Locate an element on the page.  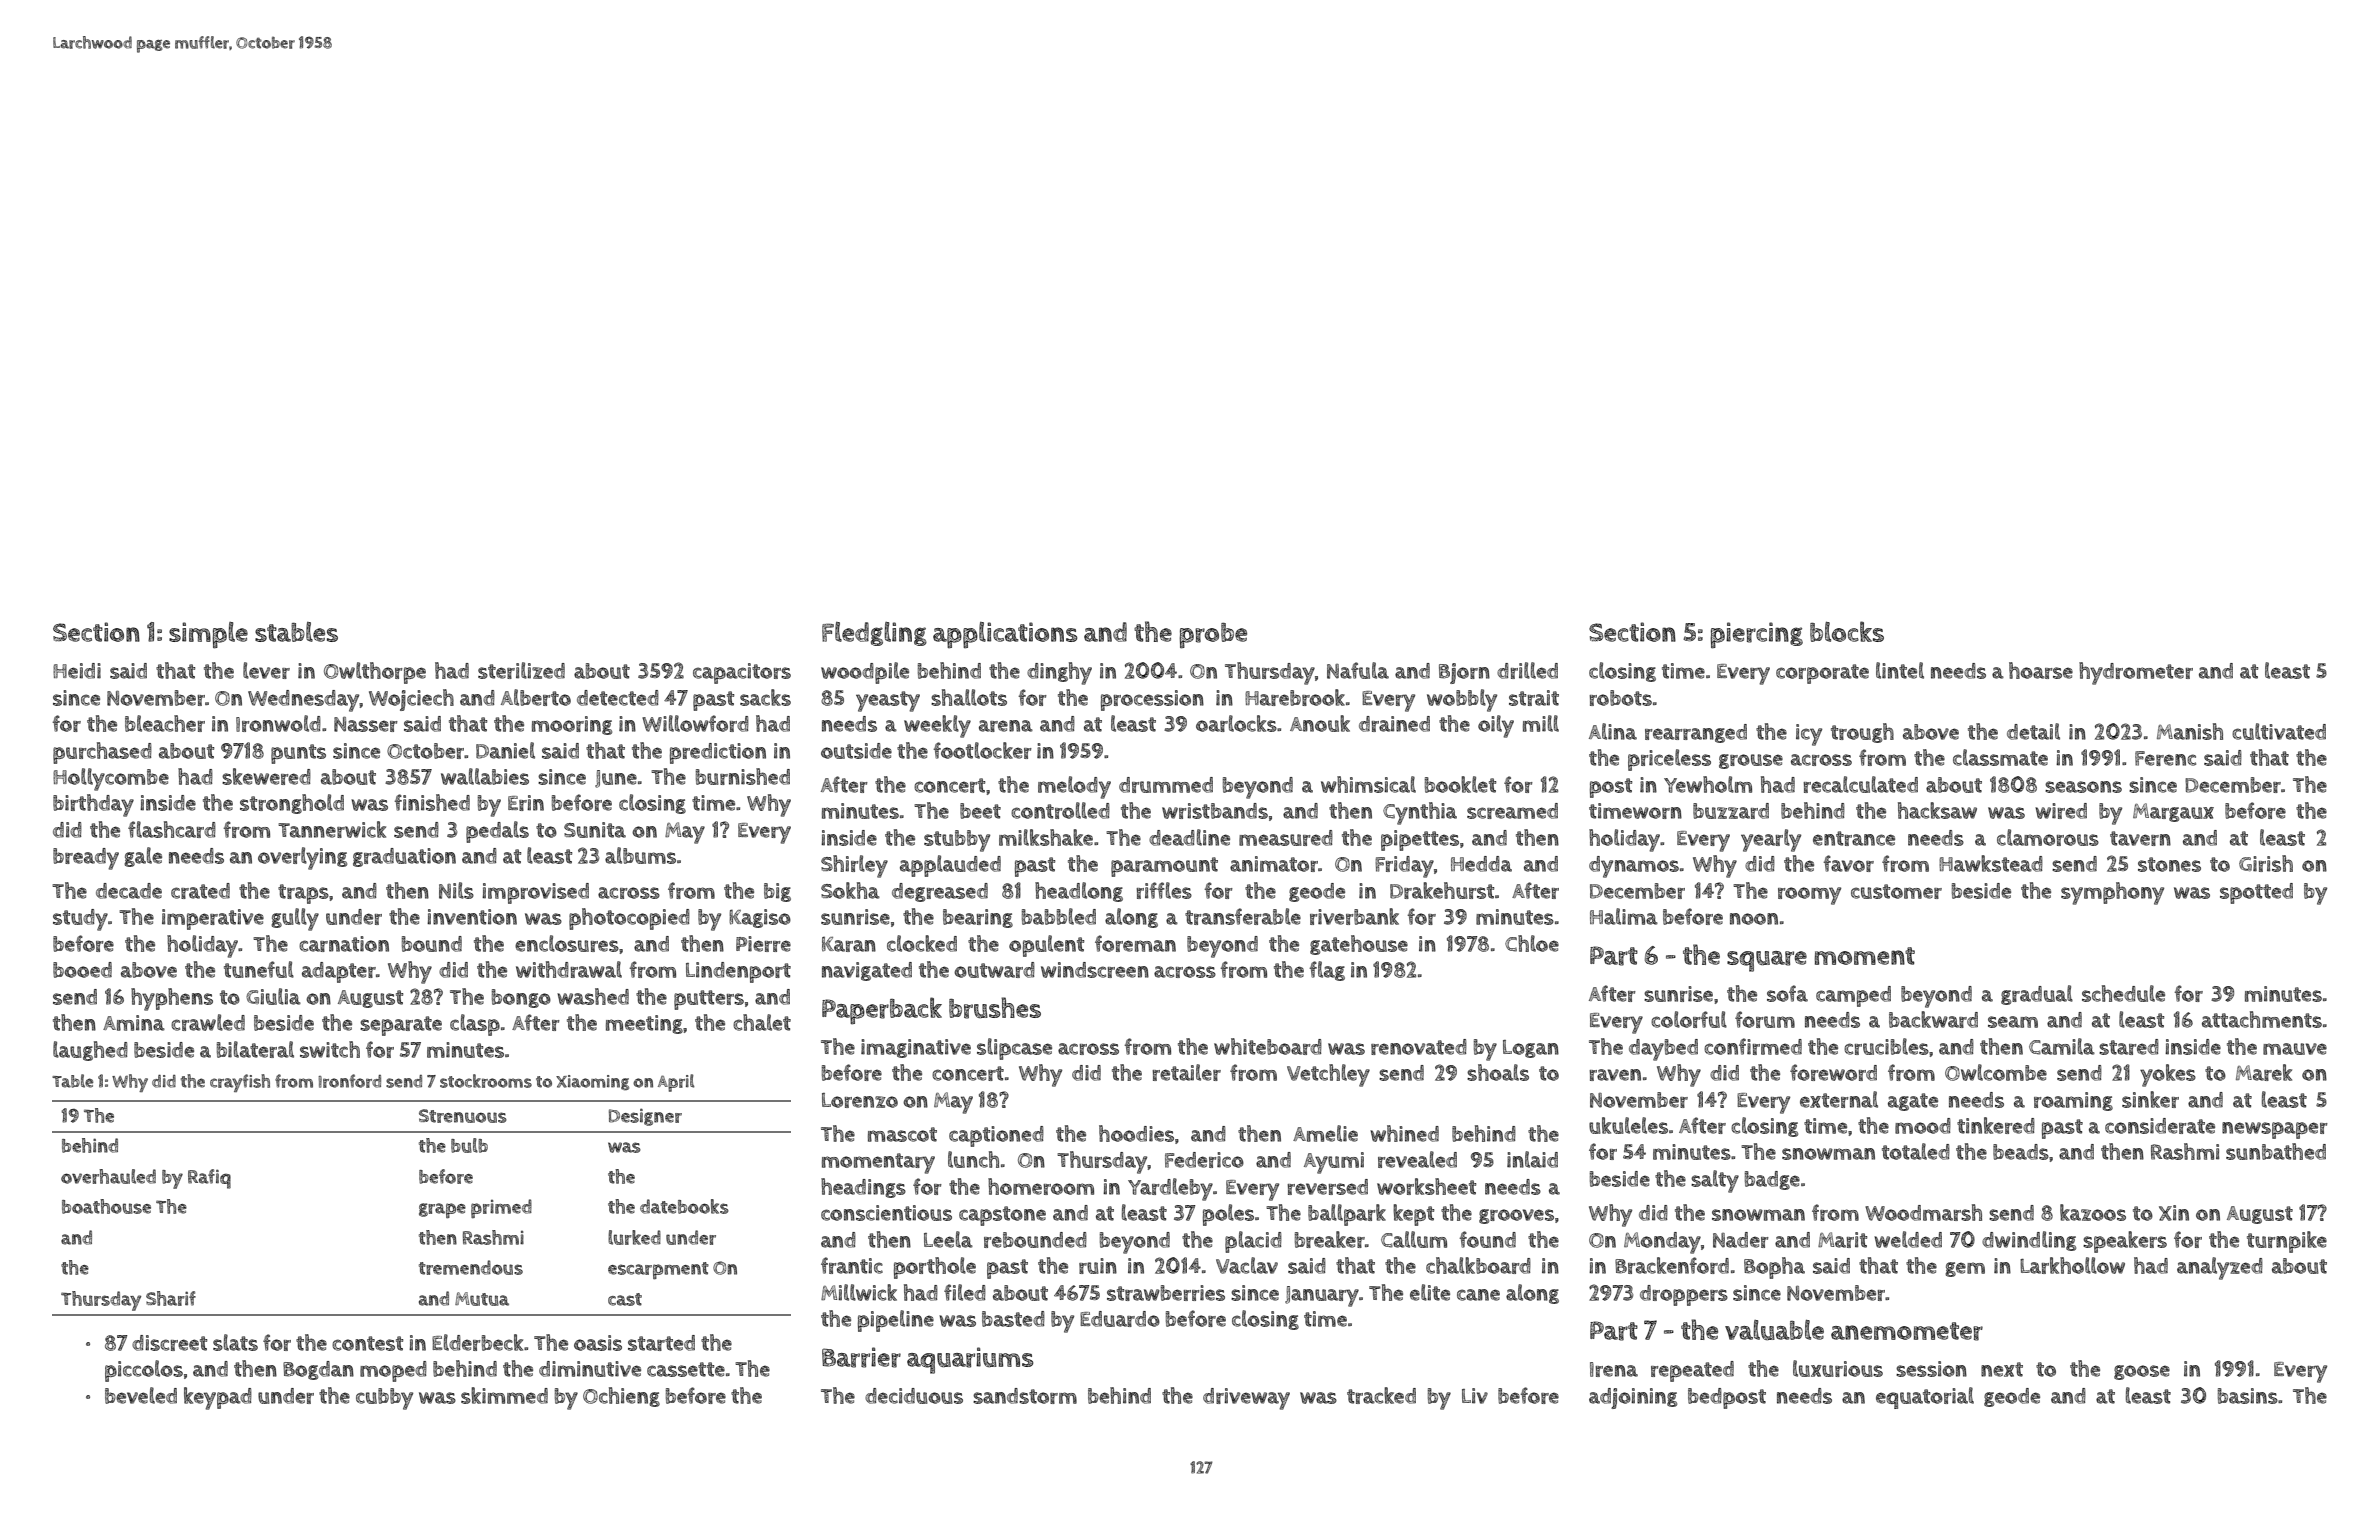
tracked is located at coordinates (1381, 1395).
